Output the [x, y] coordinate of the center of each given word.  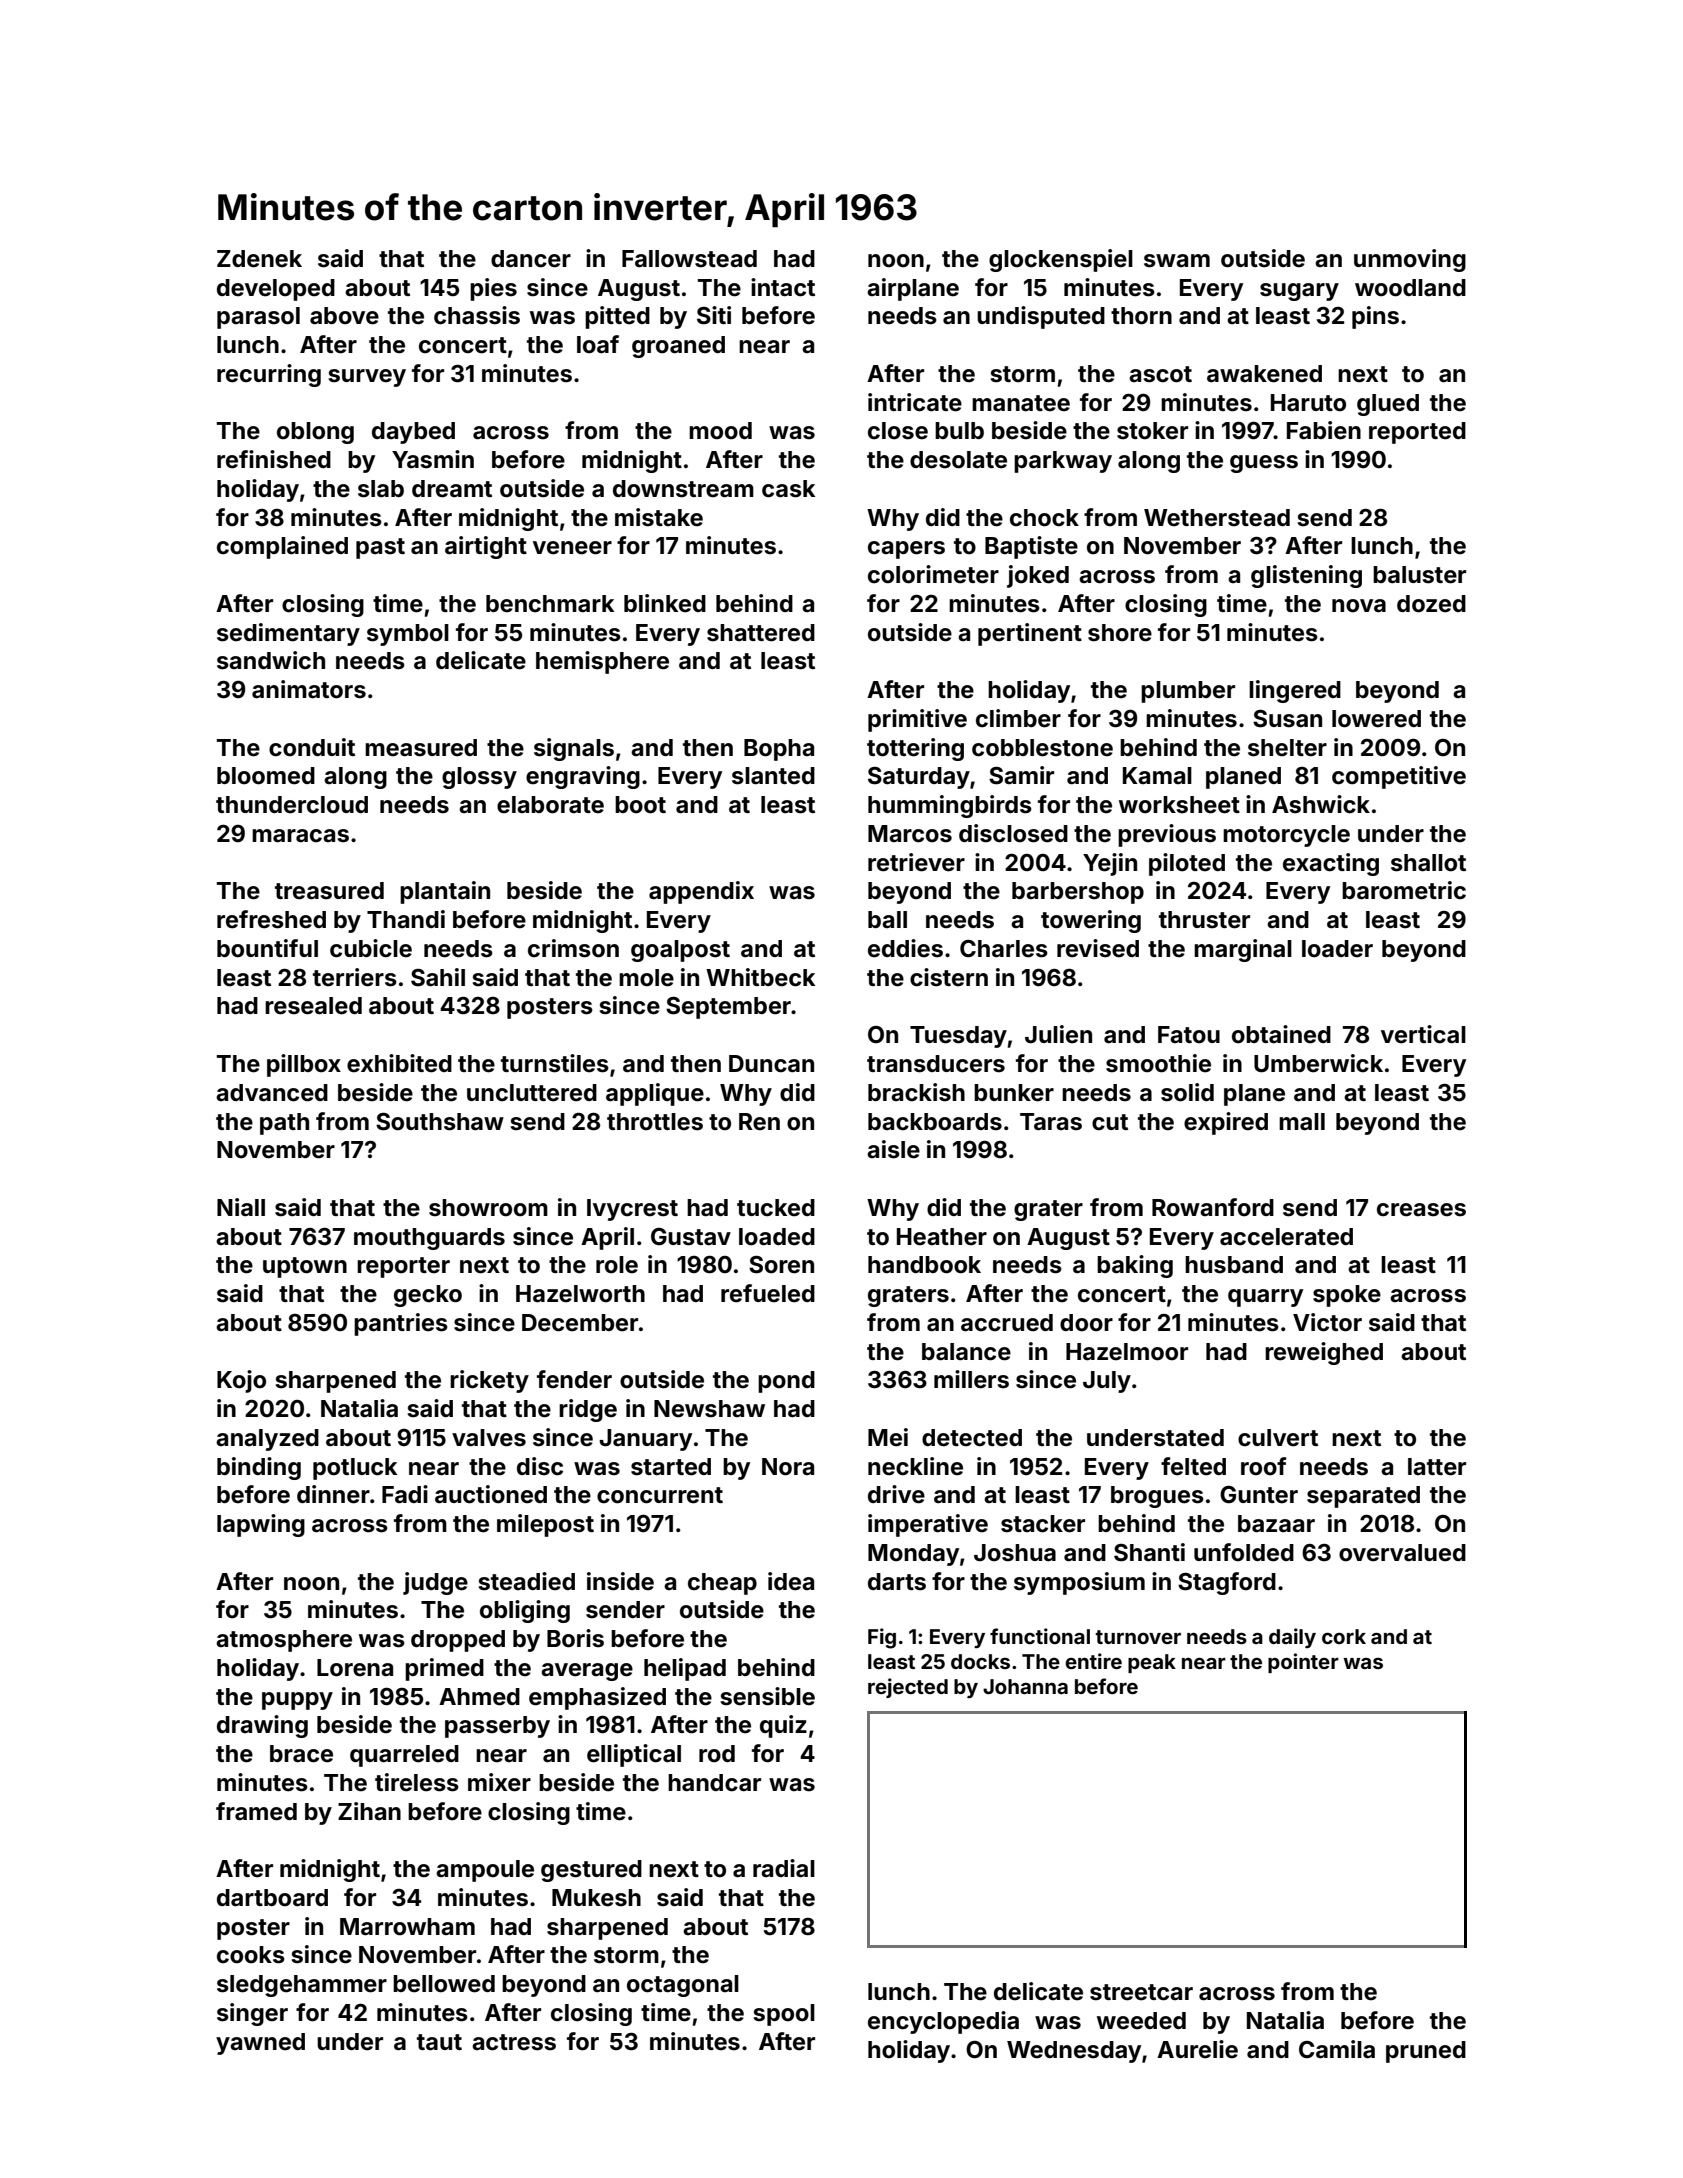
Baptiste [1031, 547]
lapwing [261, 1525]
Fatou [1189, 1035]
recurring [269, 375]
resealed [313, 1006]
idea [791, 1581]
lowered [1376, 719]
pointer [1303, 1663]
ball [887, 919]
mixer [499, 1782]
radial [784, 1868]
